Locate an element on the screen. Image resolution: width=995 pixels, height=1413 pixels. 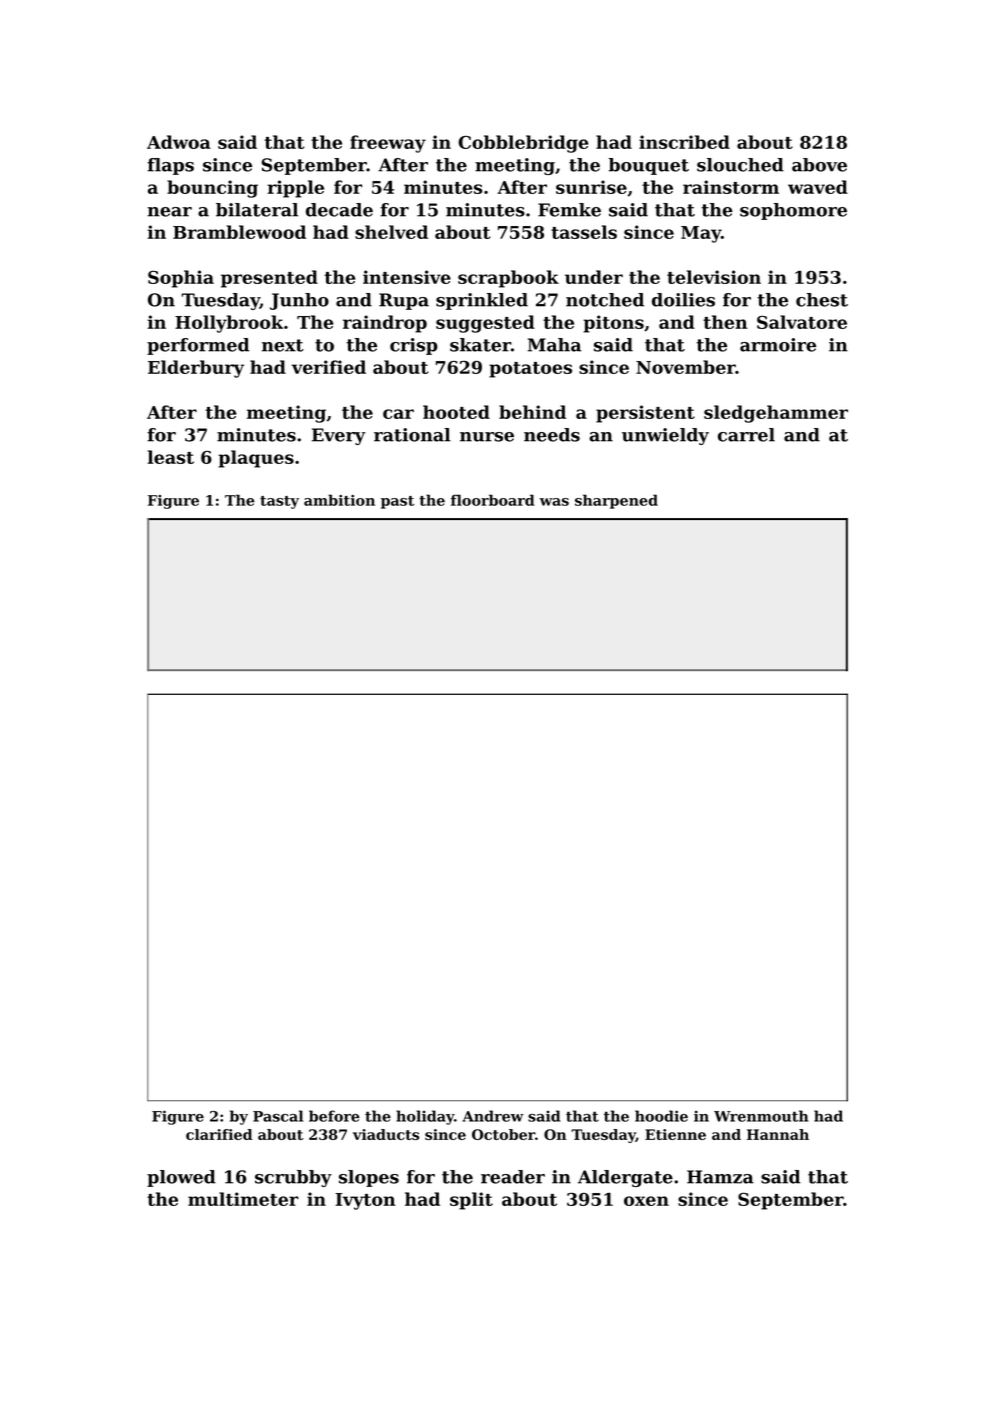
bouquet is located at coordinates (649, 166).
